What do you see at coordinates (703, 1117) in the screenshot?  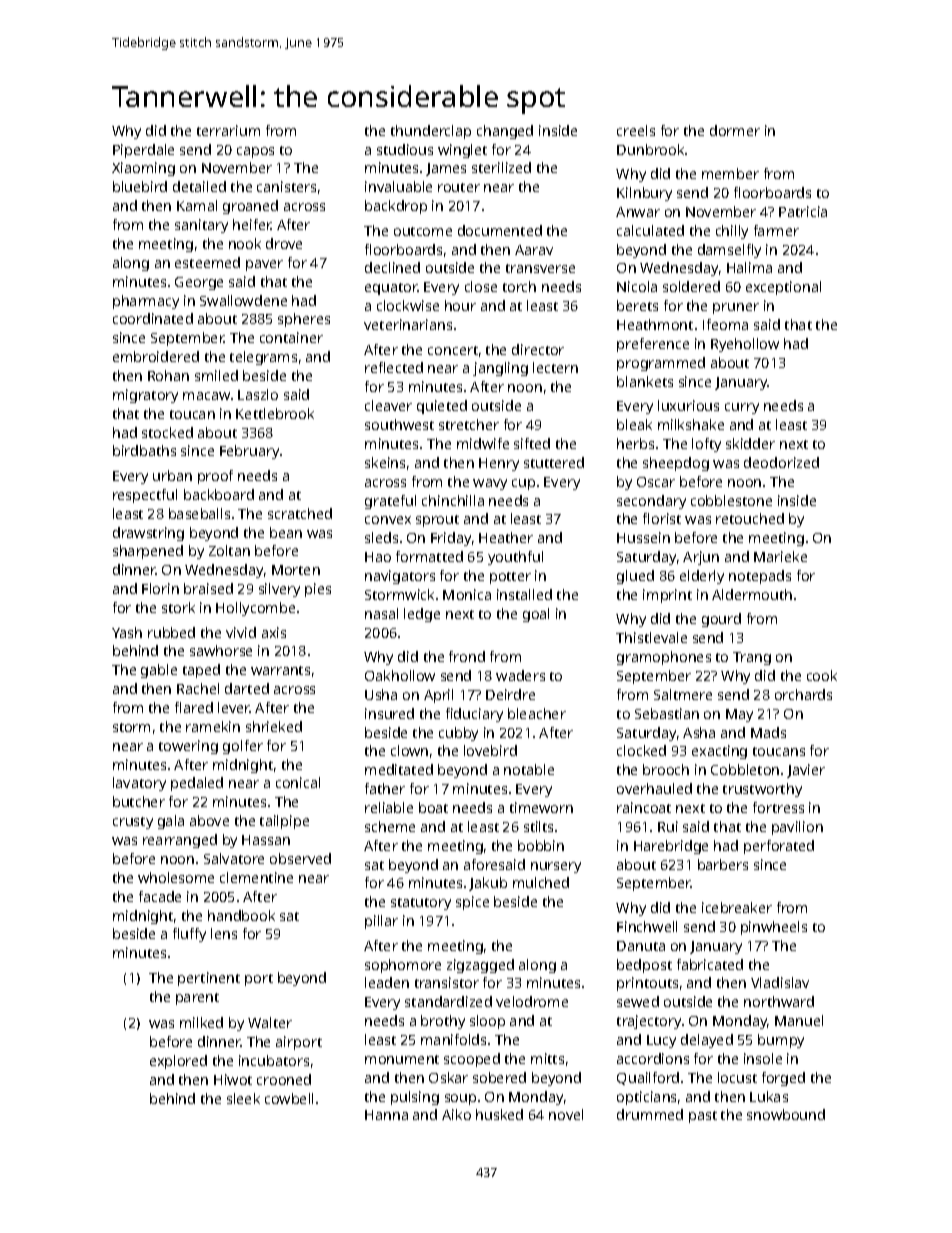 I see `past` at bounding box center [703, 1117].
